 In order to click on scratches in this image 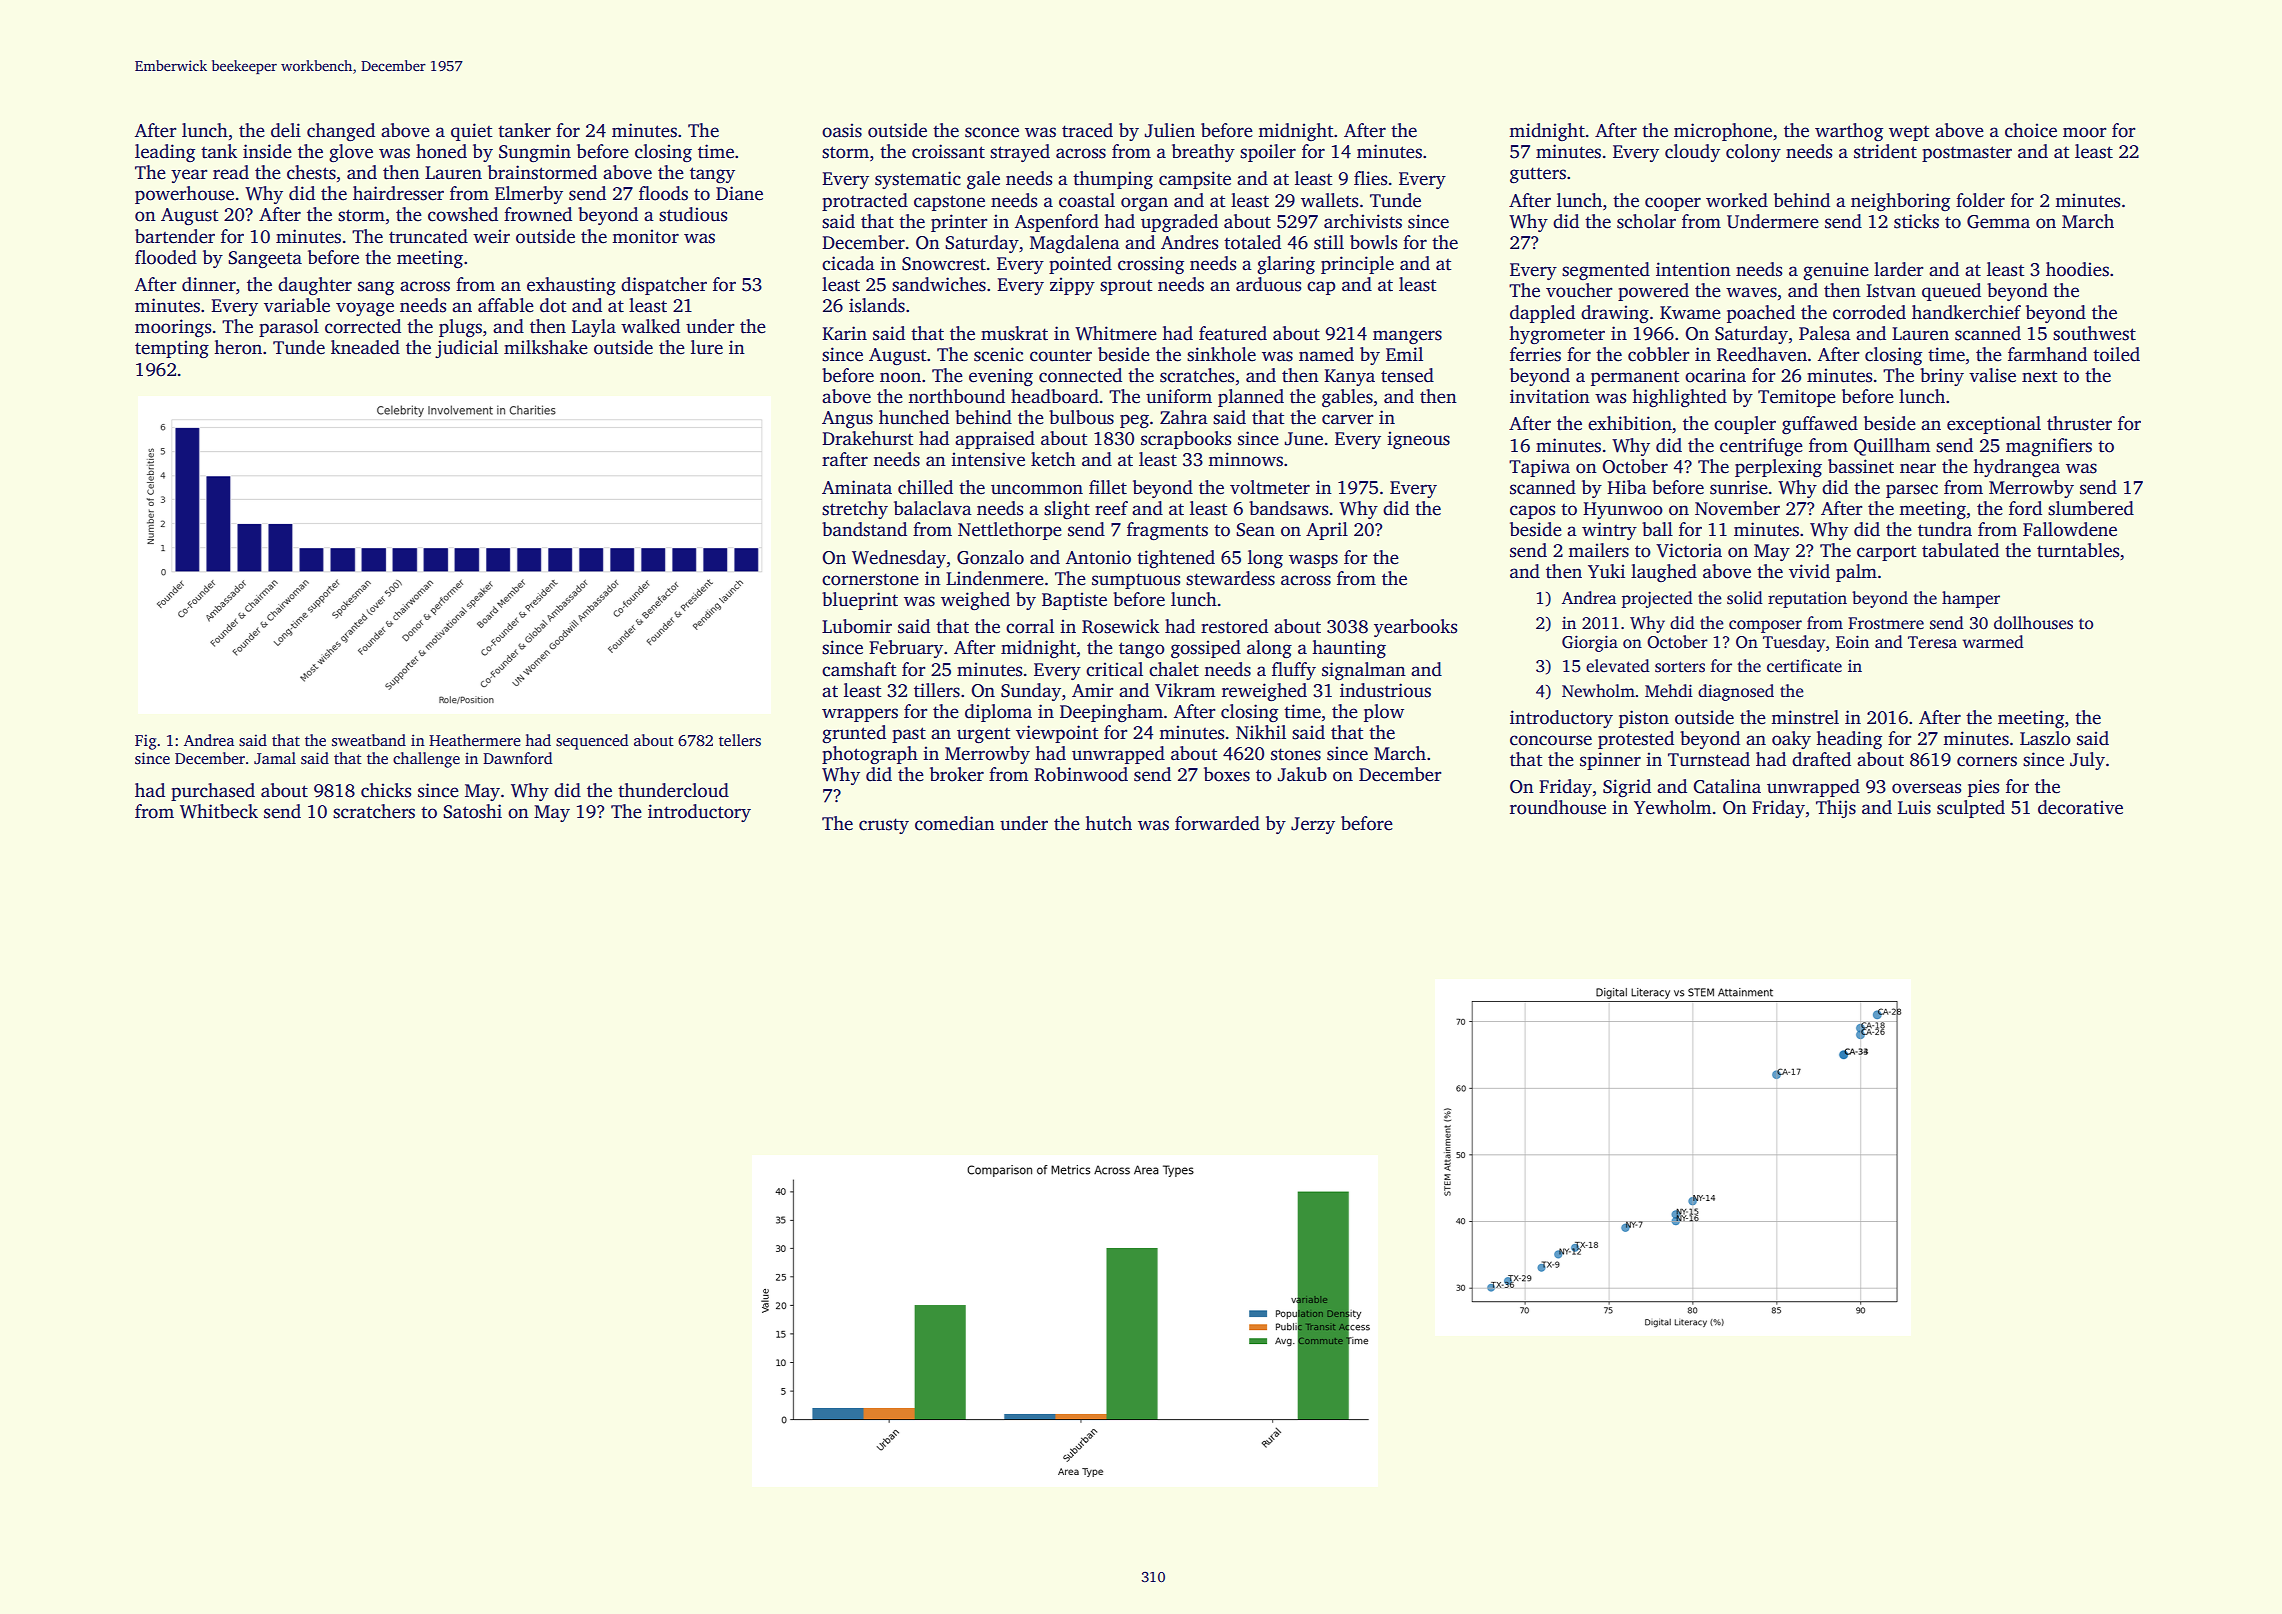, I will do `click(1197, 375)`.
